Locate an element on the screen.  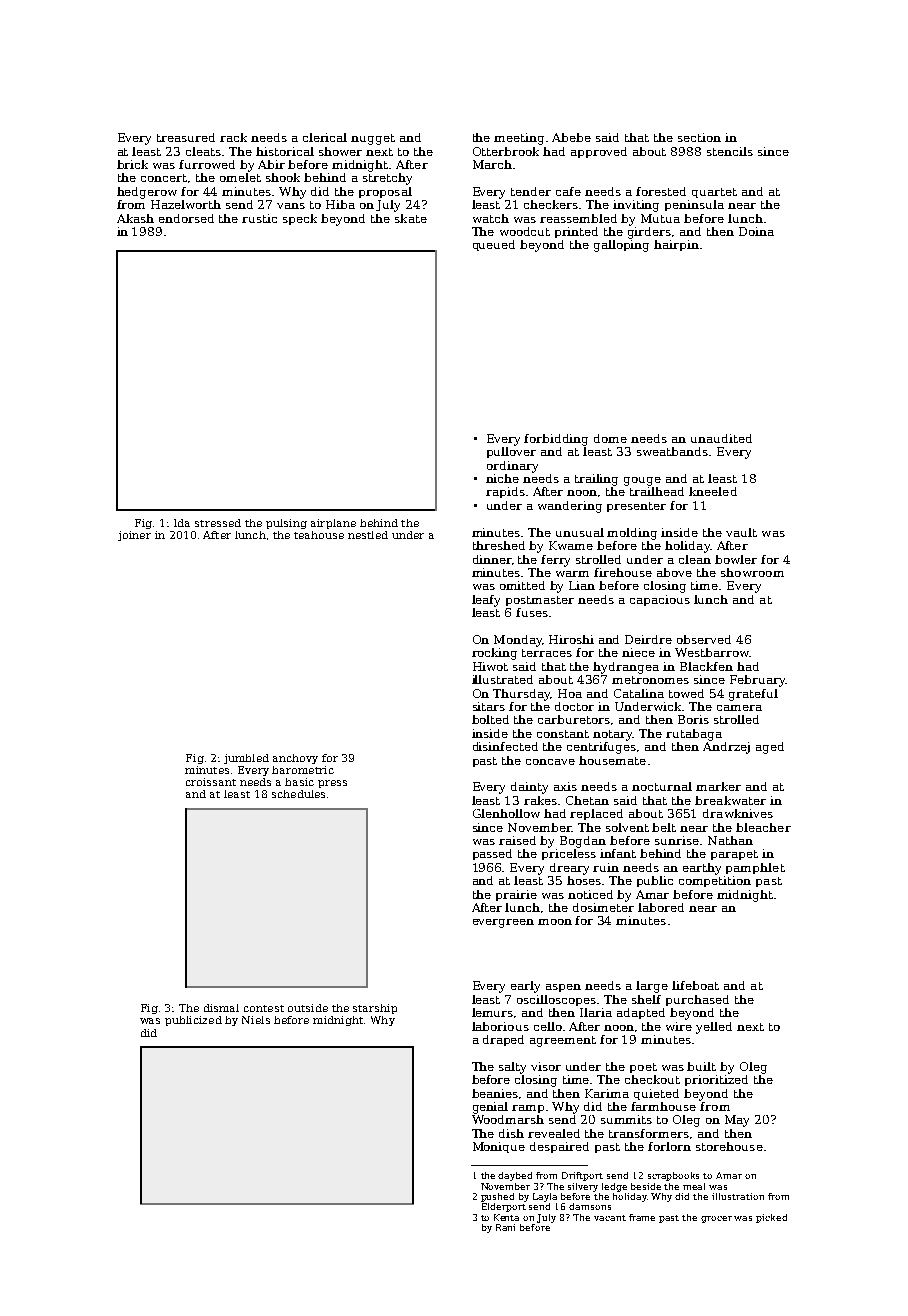
airplane is located at coordinates (333, 524).
